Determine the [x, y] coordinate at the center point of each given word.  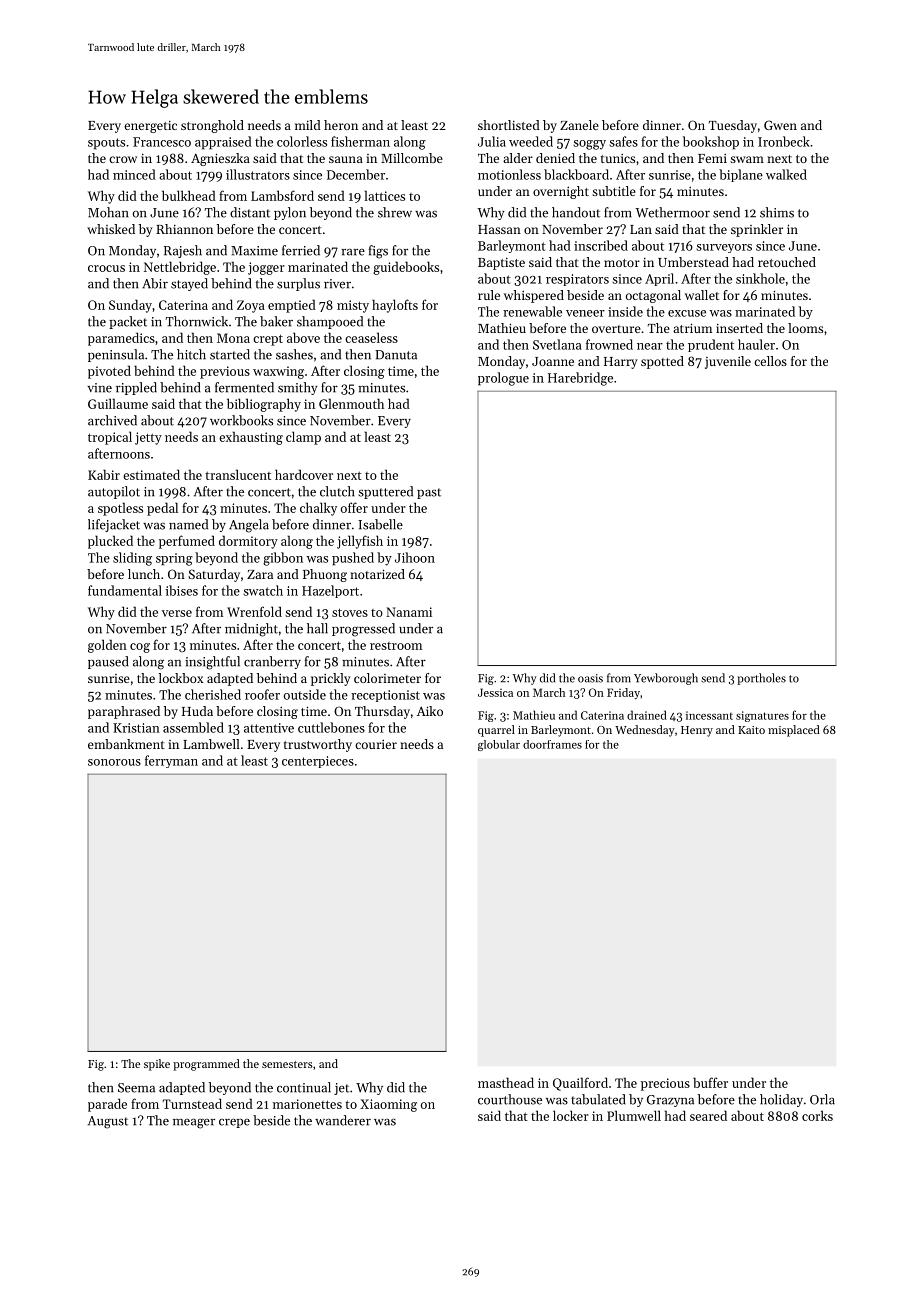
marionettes [307, 1104]
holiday [781, 1100]
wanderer [343, 1120]
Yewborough [666, 679]
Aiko [430, 711]
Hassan [499, 229]
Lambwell [211, 744]
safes [623, 141]
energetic [150, 127]
